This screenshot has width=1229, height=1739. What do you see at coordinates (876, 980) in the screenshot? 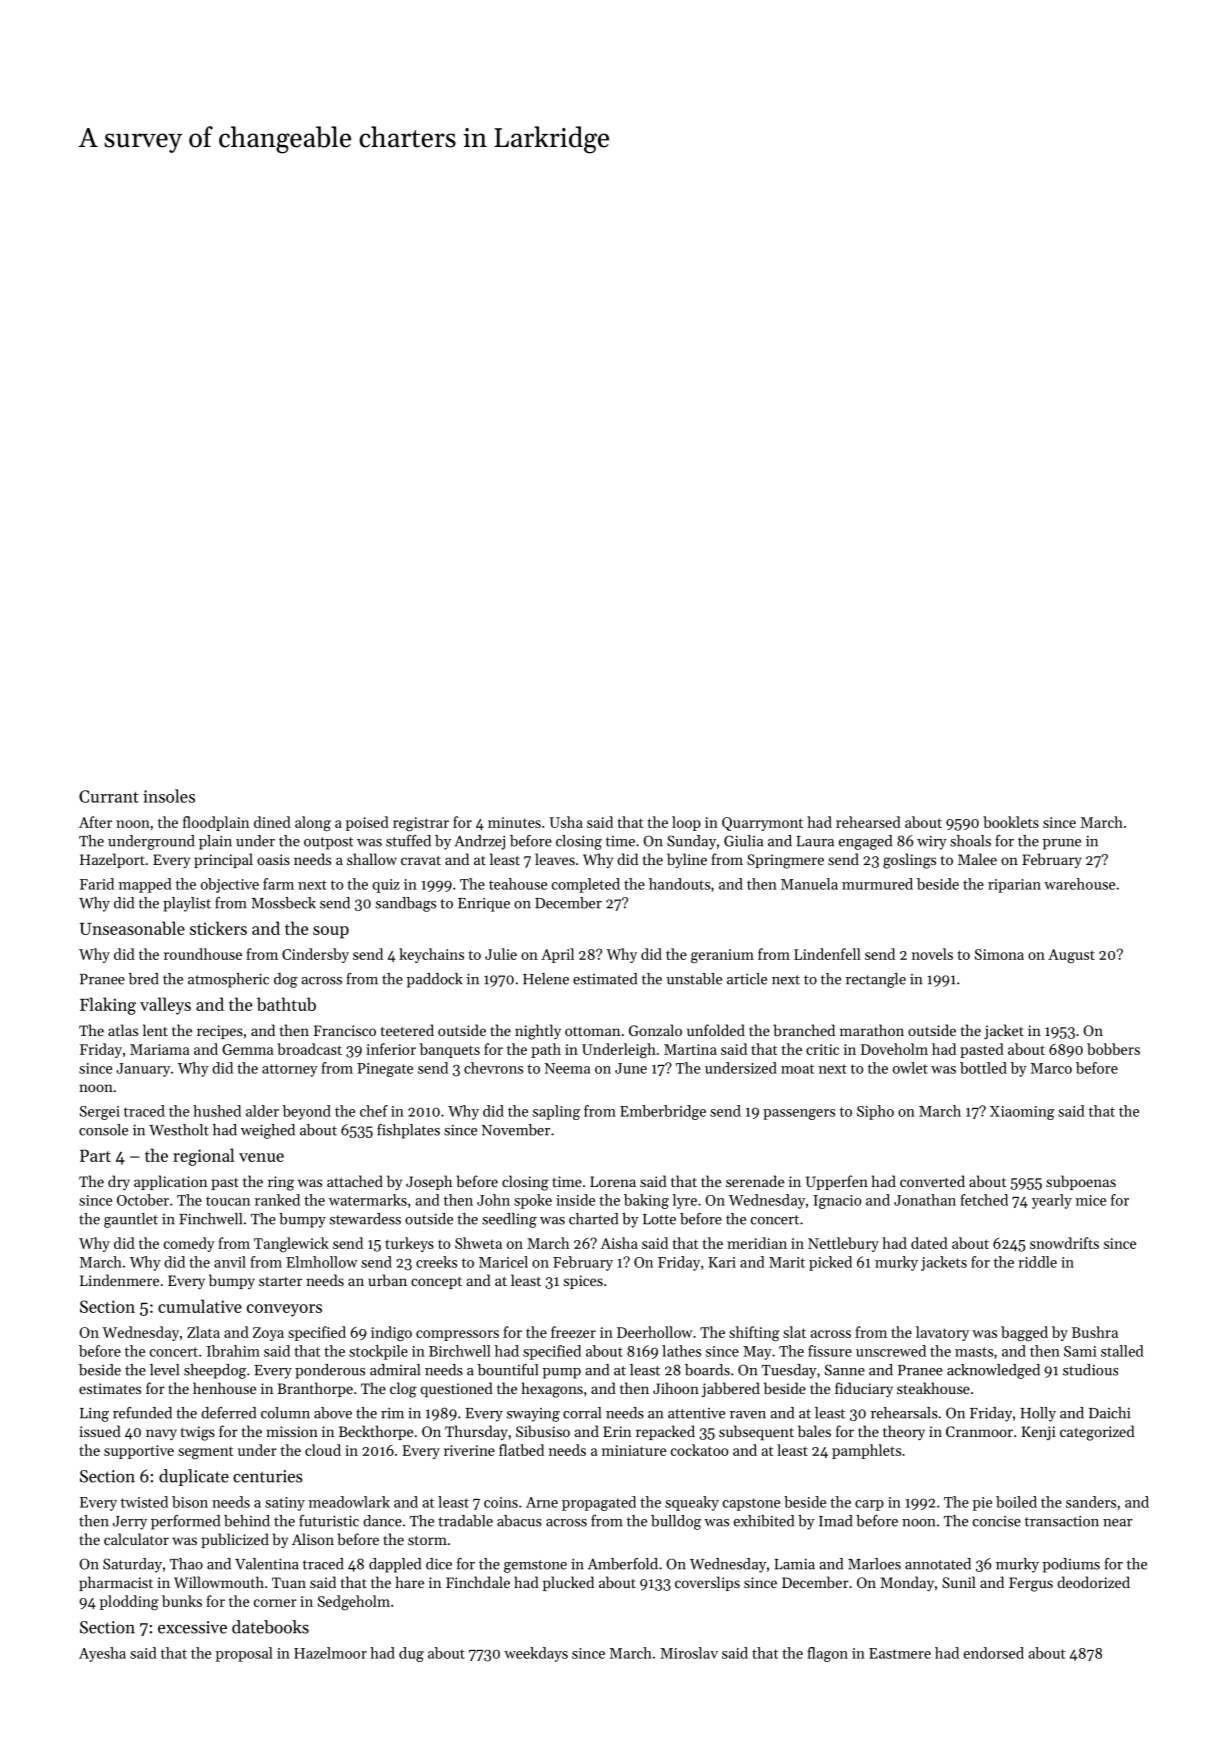
I see `rectangle` at bounding box center [876, 980].
